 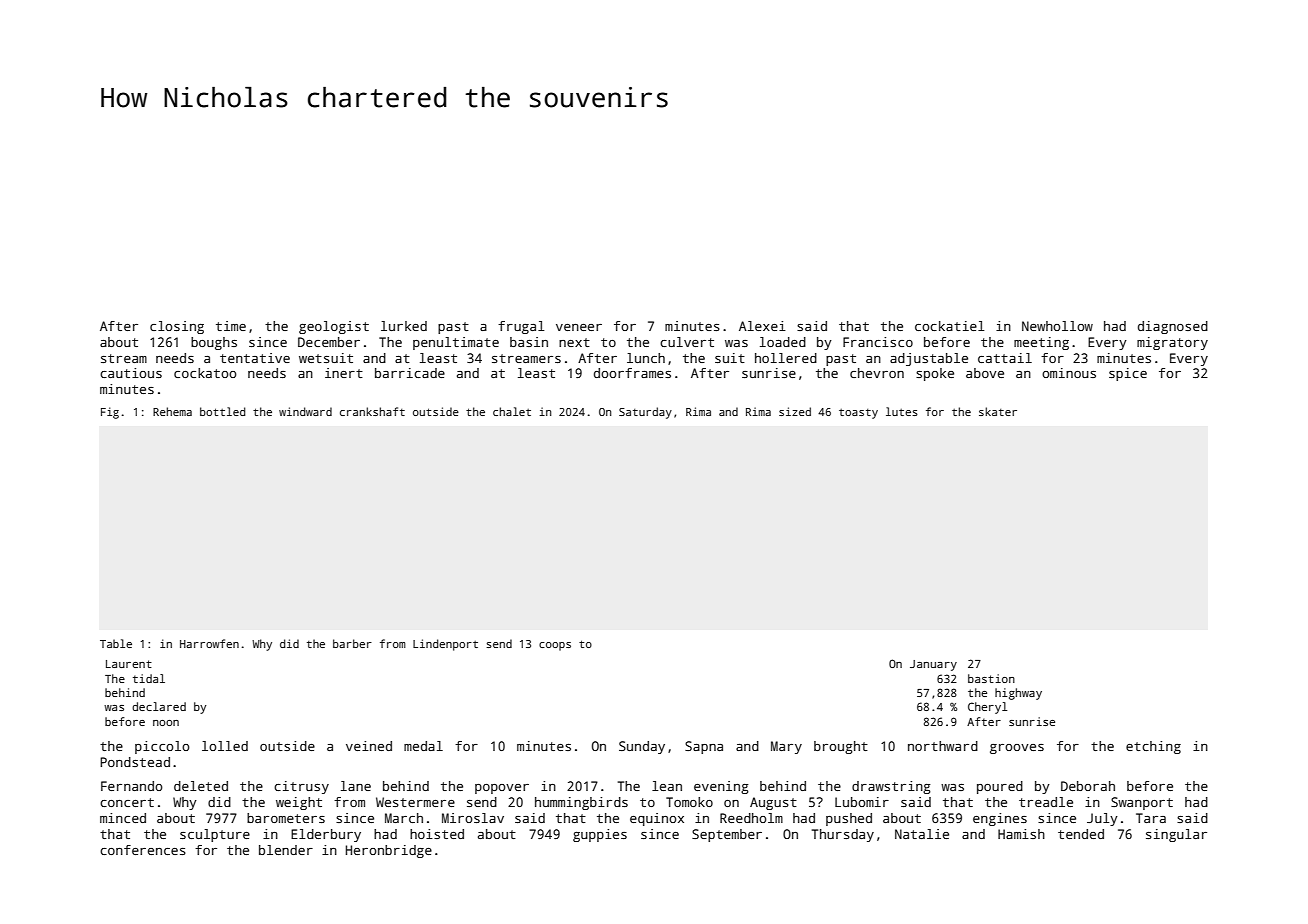 What do you see at coordinates (998, 411) in the screenshot?
I see `skater` at bounding box center [998, 411].
